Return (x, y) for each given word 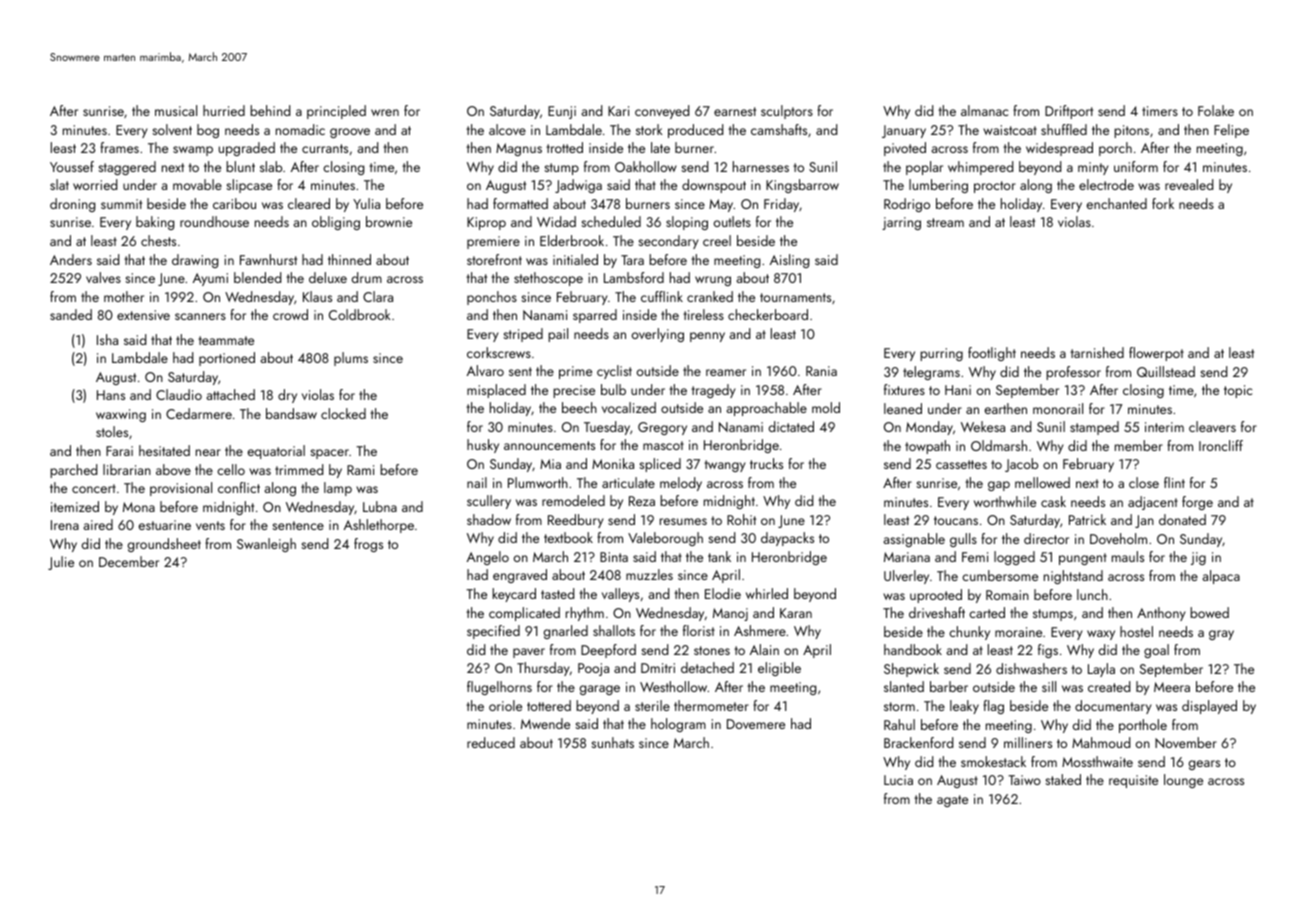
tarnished (1097, 352)
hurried (224, 110)
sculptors (787, 112)
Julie (61, 563)
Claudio (179, 394)
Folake (1216, 110)
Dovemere (756, 724)
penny (707, 337)
